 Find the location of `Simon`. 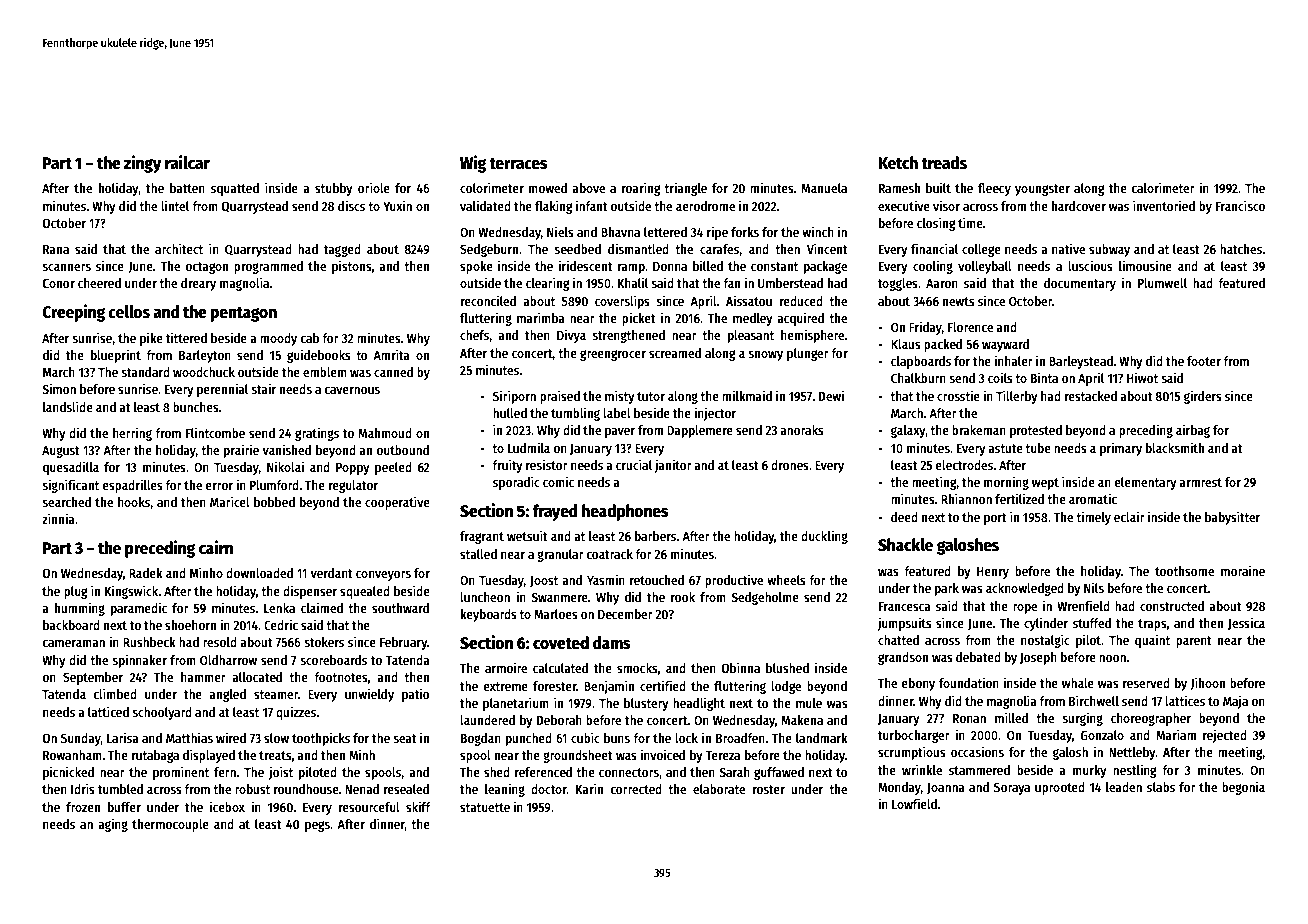

Simon is located at coordinates (59, 388).
